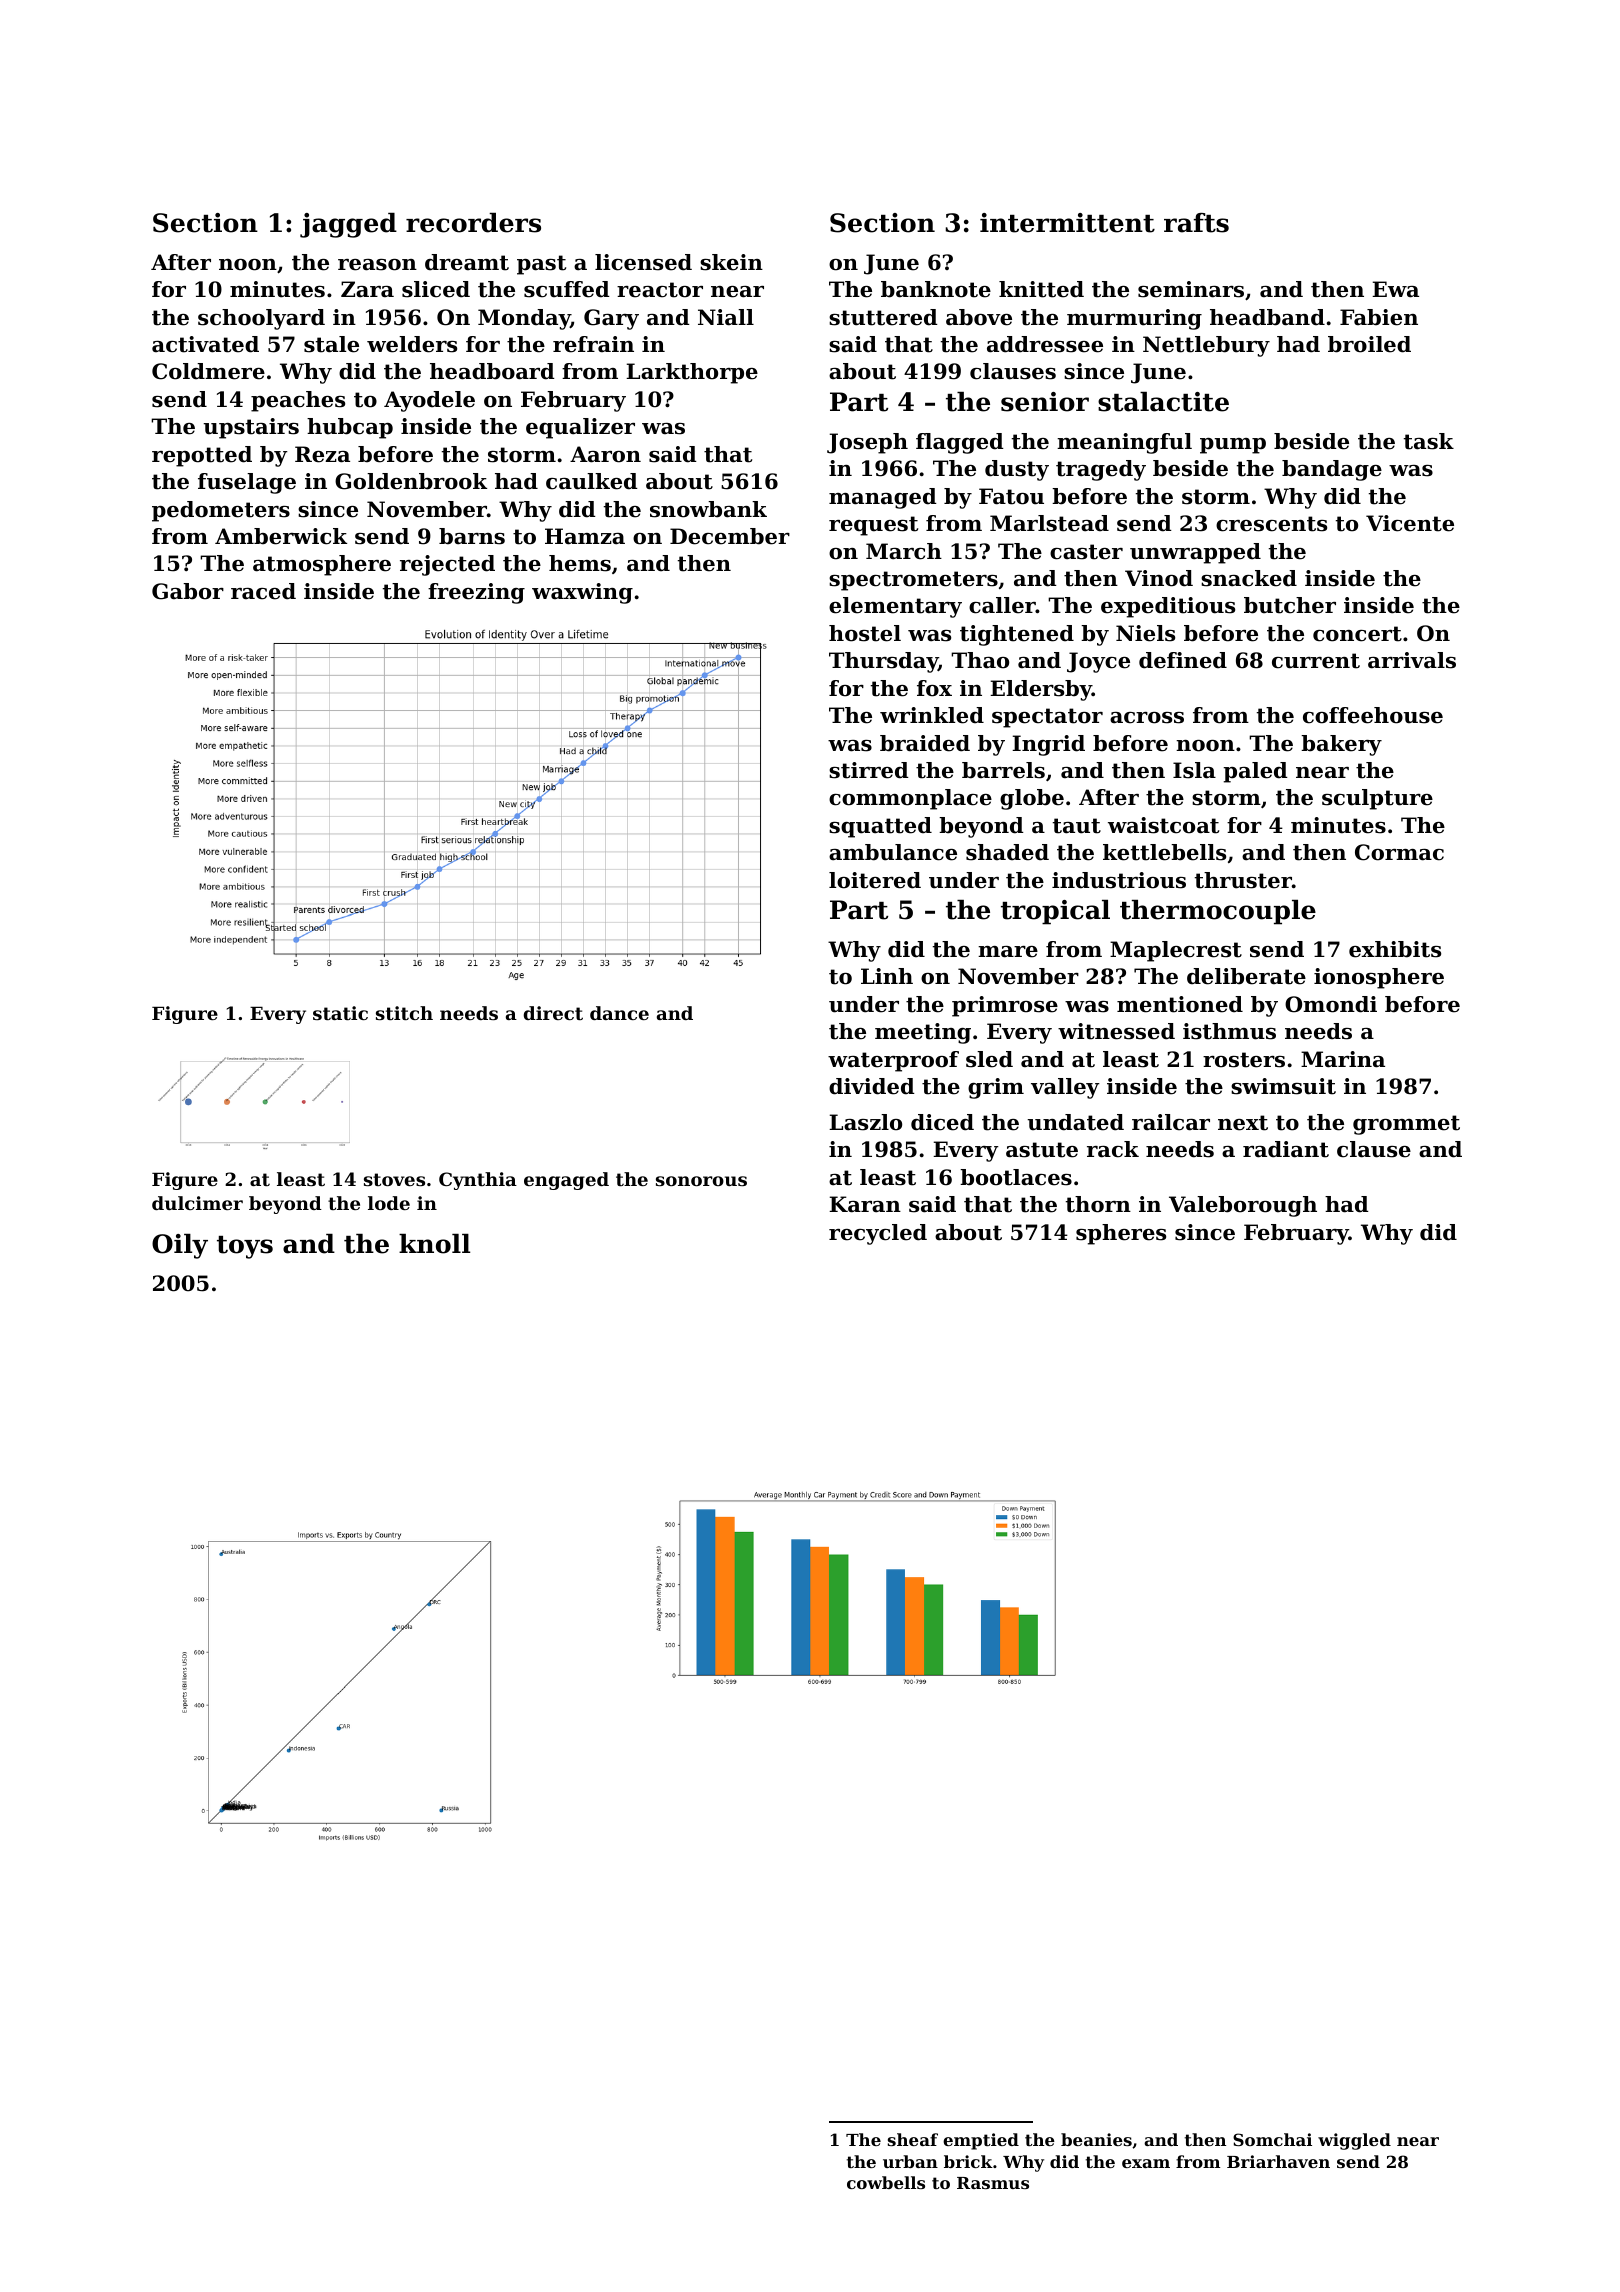  I want to click on toys, so click(245, 1247).
